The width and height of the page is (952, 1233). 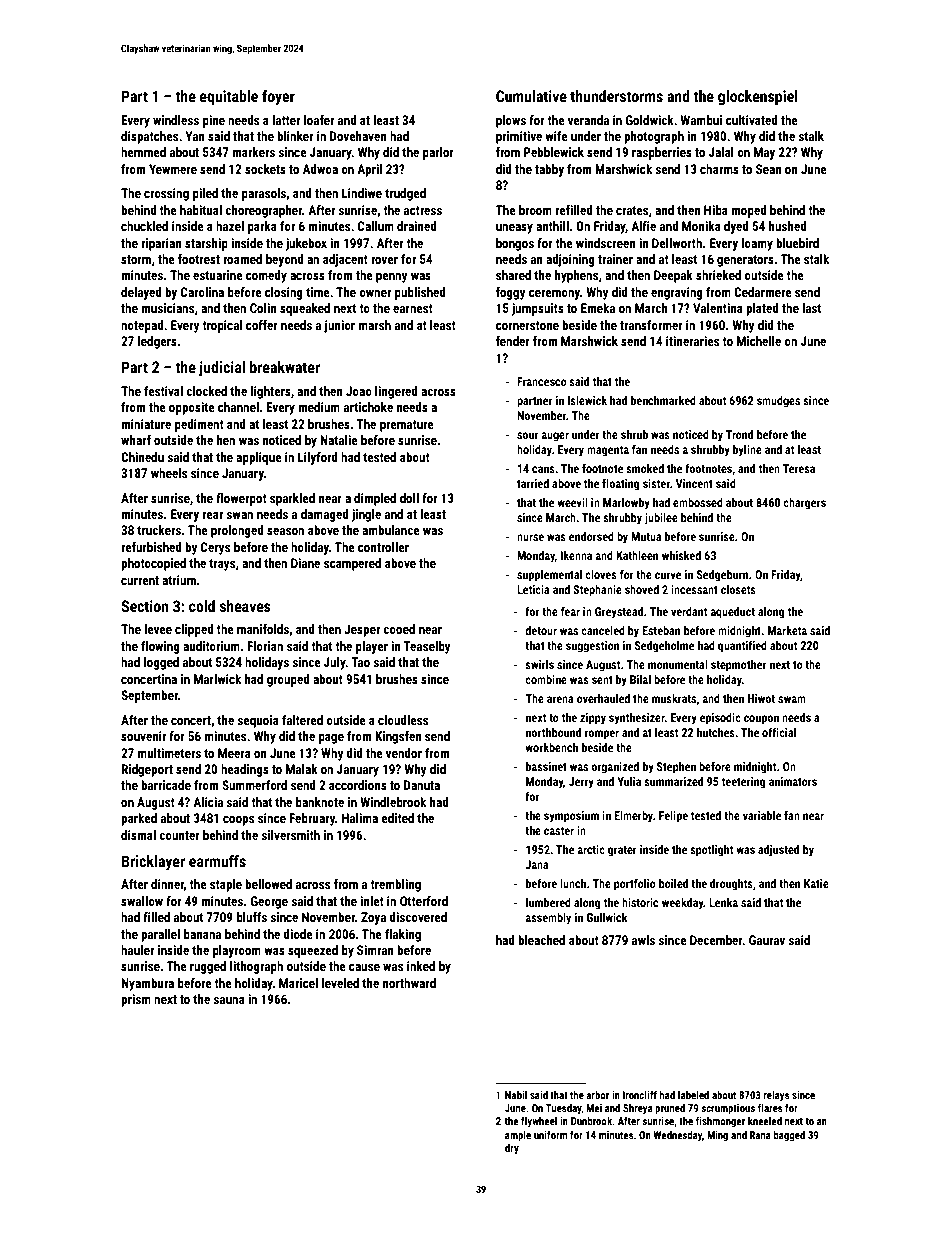 What do you see at coordinates (229, 97) in the page?
I see `equitable` at bounding box center [229, 97].
